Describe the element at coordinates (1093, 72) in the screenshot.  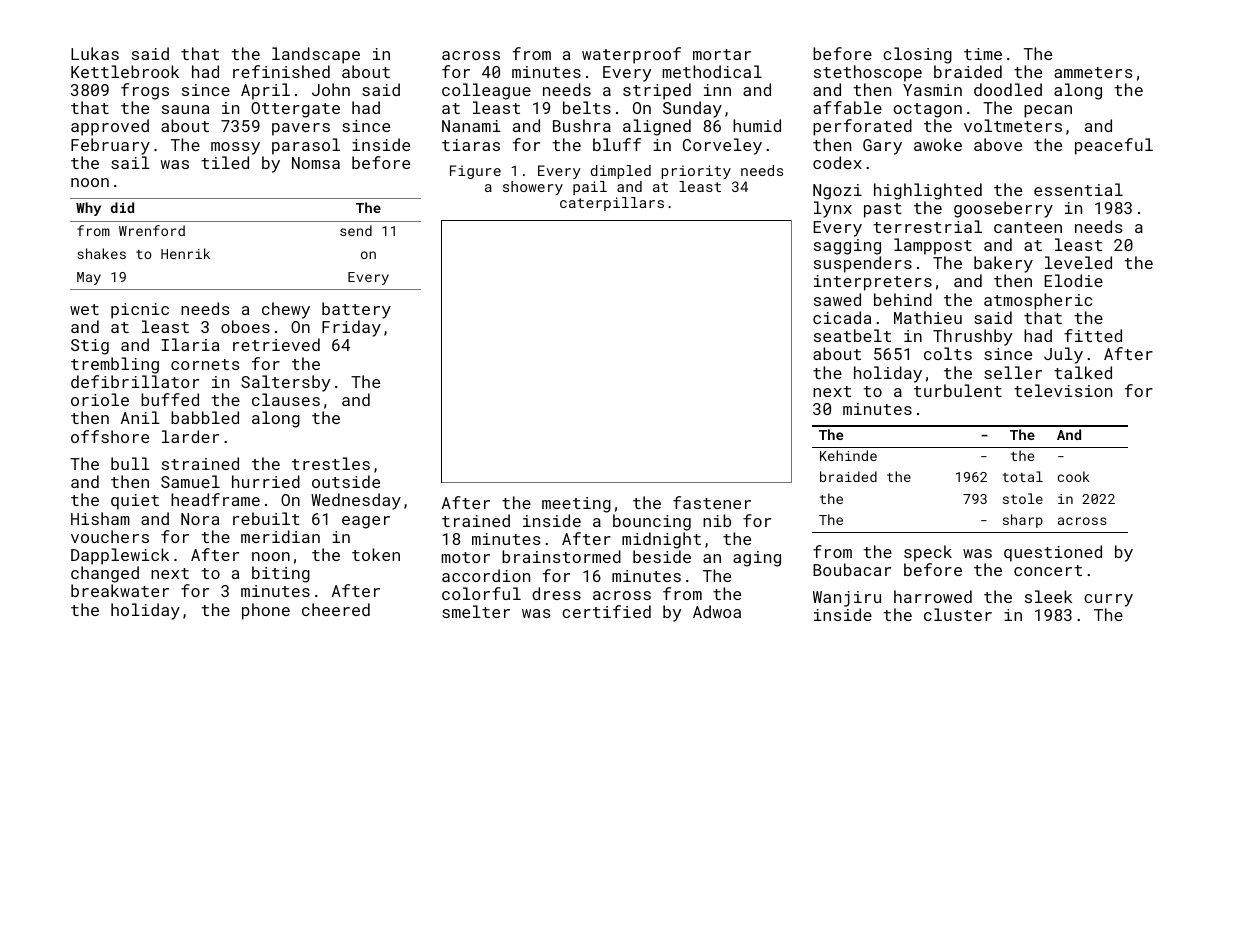
I see `ammeters` at that location.
